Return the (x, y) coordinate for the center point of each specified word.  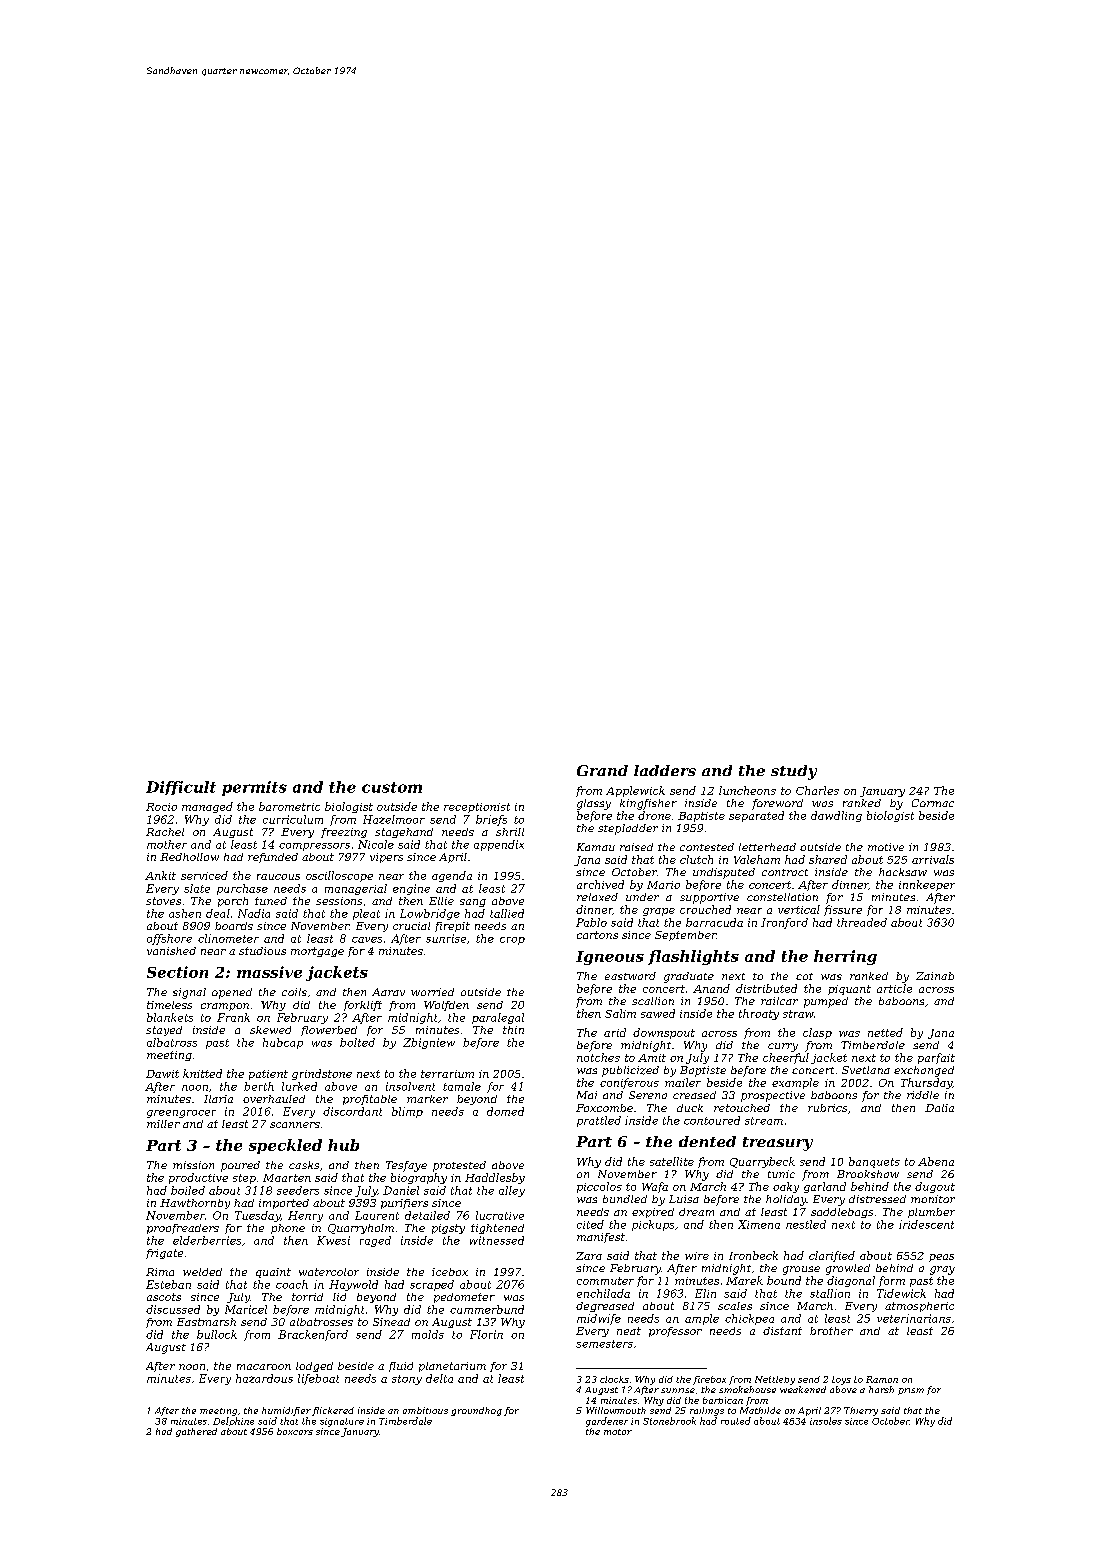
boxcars (295, 1431)
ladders (665, 770)
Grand (602, 770)
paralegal (498, 1018)
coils (294, 992)
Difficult (181, 788)
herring (845, 957)
